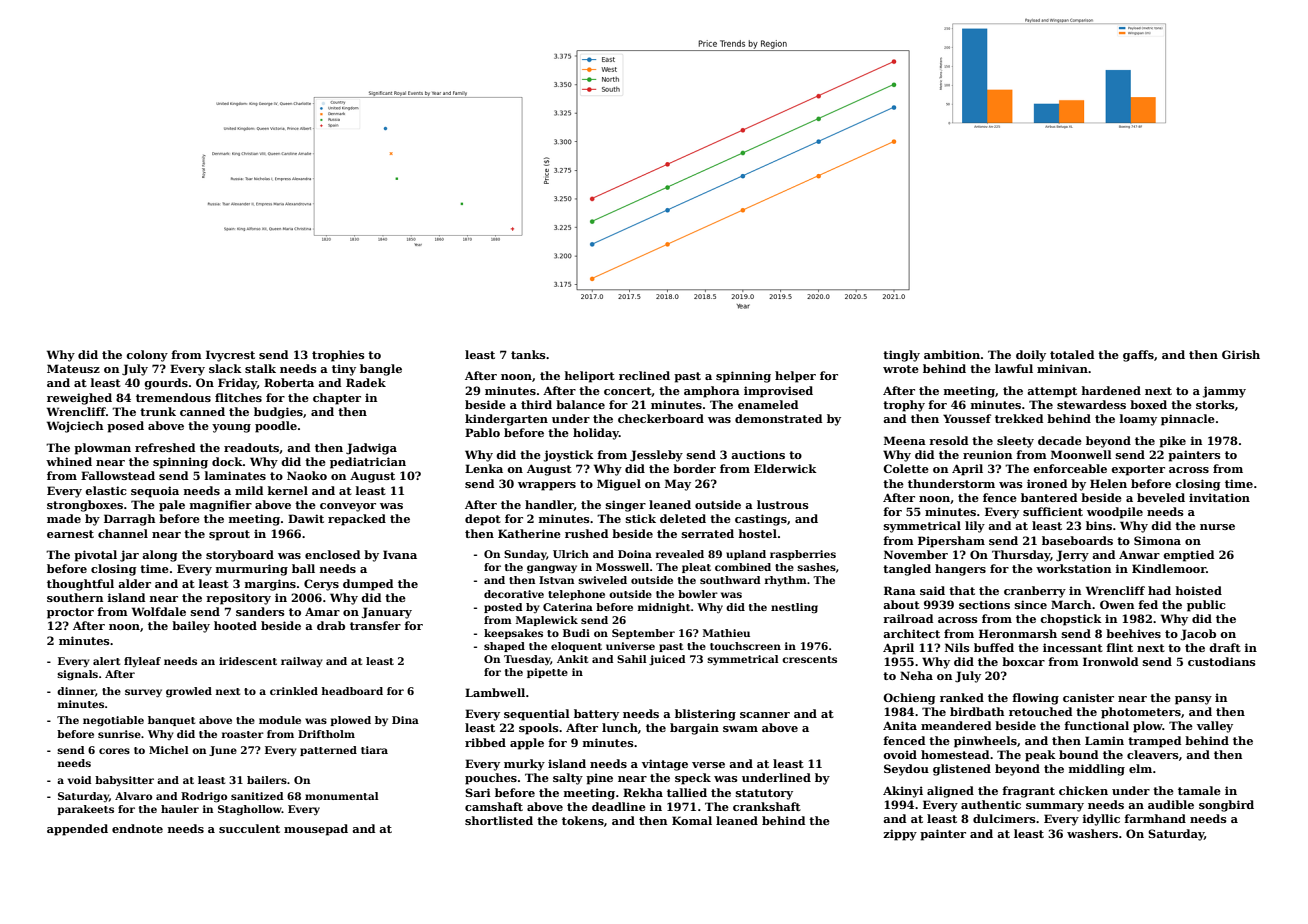 The height and width of the document is (924, 1308). Describe the element at coordinates (77, 830) in the document. I see `appended` at that location.
